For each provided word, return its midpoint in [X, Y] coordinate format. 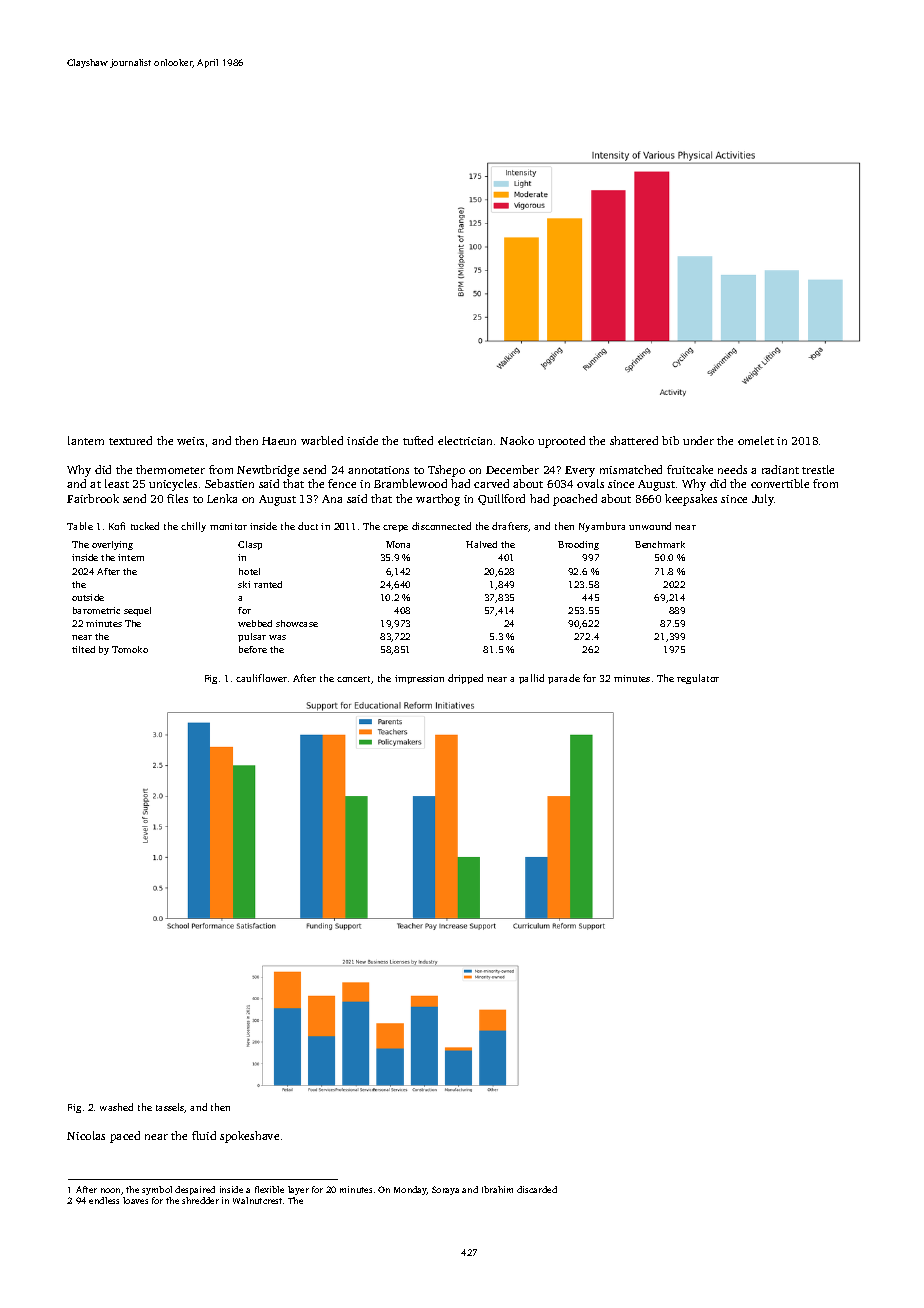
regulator [698, 679]
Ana [332, 499]
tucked [145, 526]
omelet [756, 440]
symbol [157, 1190]
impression [419, 679]
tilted [83, 649]
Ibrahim [497, 1189]
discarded [537, 1189]
